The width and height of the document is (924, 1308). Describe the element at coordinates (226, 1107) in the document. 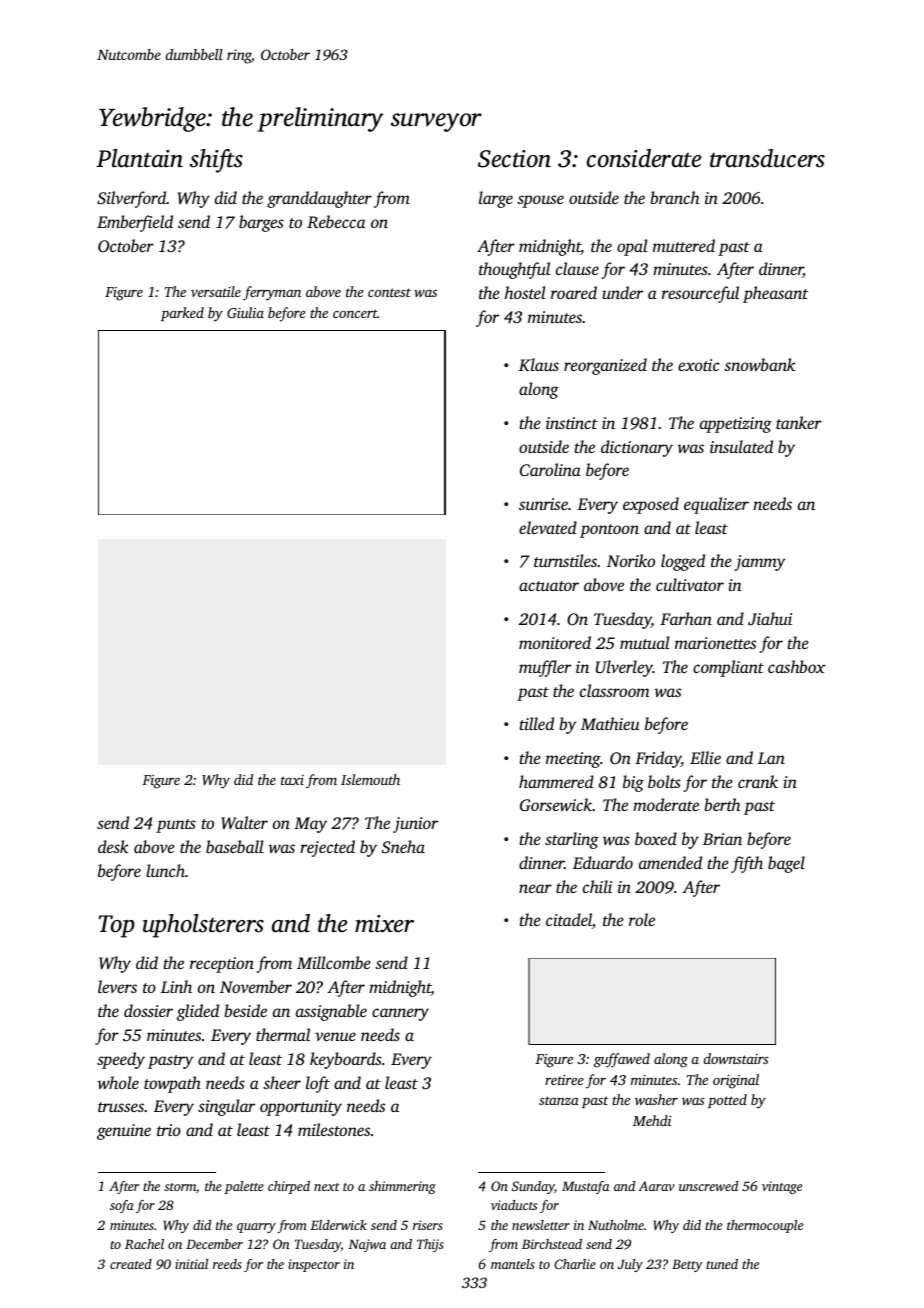

I see `singular` at that location.
